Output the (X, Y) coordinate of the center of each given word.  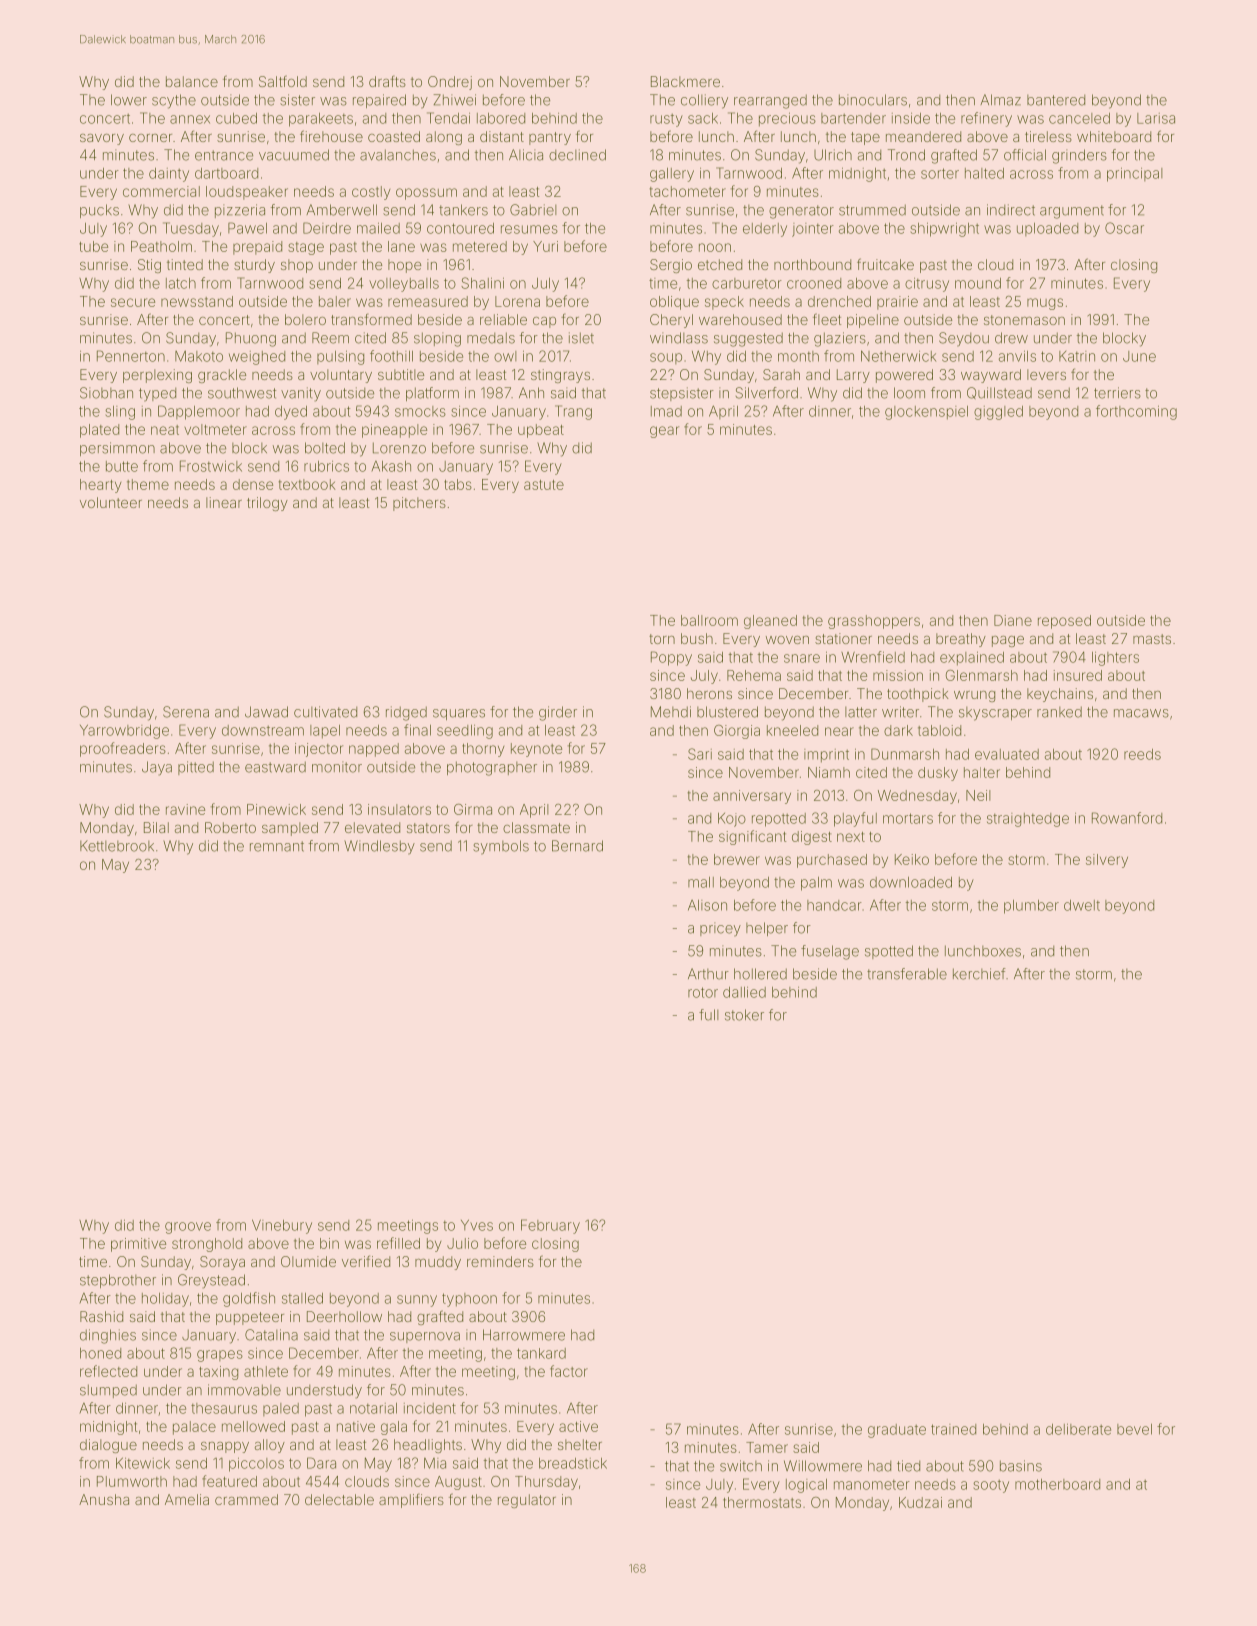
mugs (1045, 304)
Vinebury (282, 1227)
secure (133, 302)
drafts (387, 81)
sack (703, 118)
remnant (277, 846)
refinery (986, 119)
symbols (501, 847)
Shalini (482, 283)
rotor (703, 992)
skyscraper (995, 714)
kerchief (979, 974)
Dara (321, 1463)
